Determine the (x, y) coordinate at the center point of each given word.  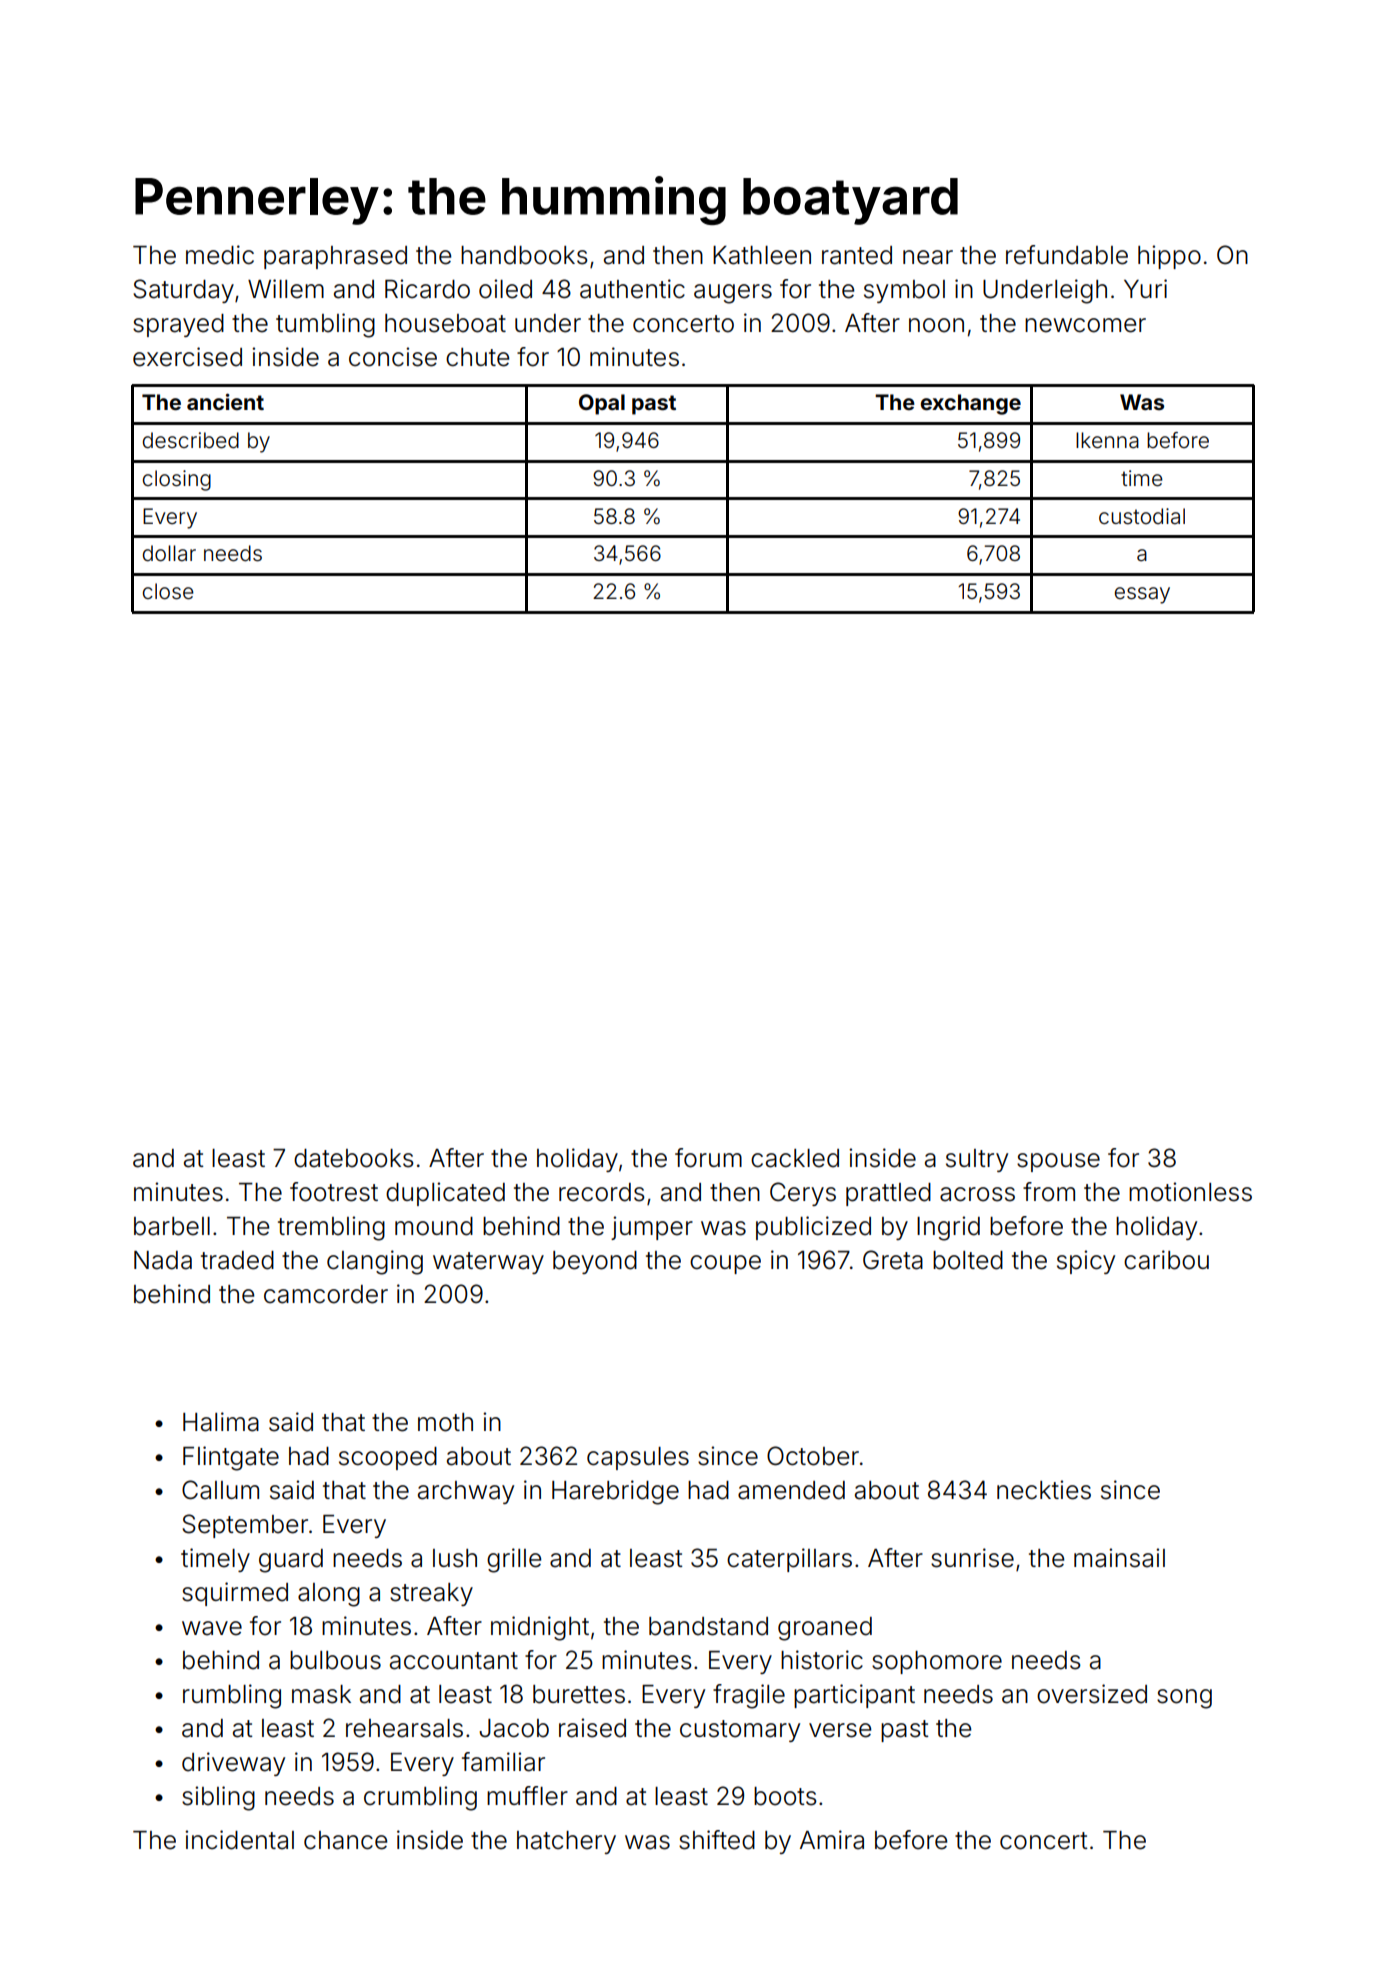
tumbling (325, 325)
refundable (1067, 255)
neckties (1044, 1490)
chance (345, 1840)
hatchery (566, 1842)
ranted (857, 255)
